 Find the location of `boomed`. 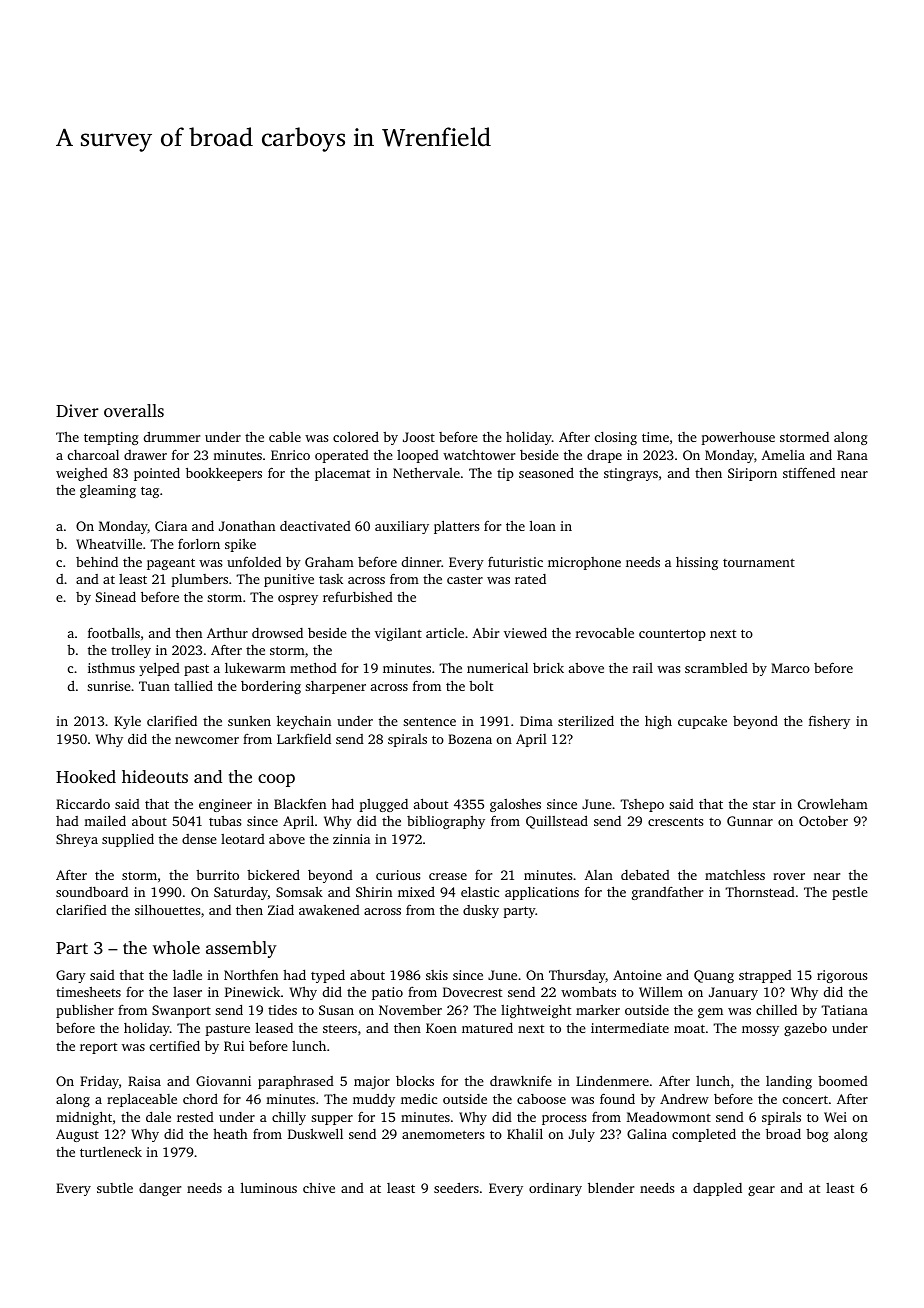

boomed is located at coordinates (843, 1081).
